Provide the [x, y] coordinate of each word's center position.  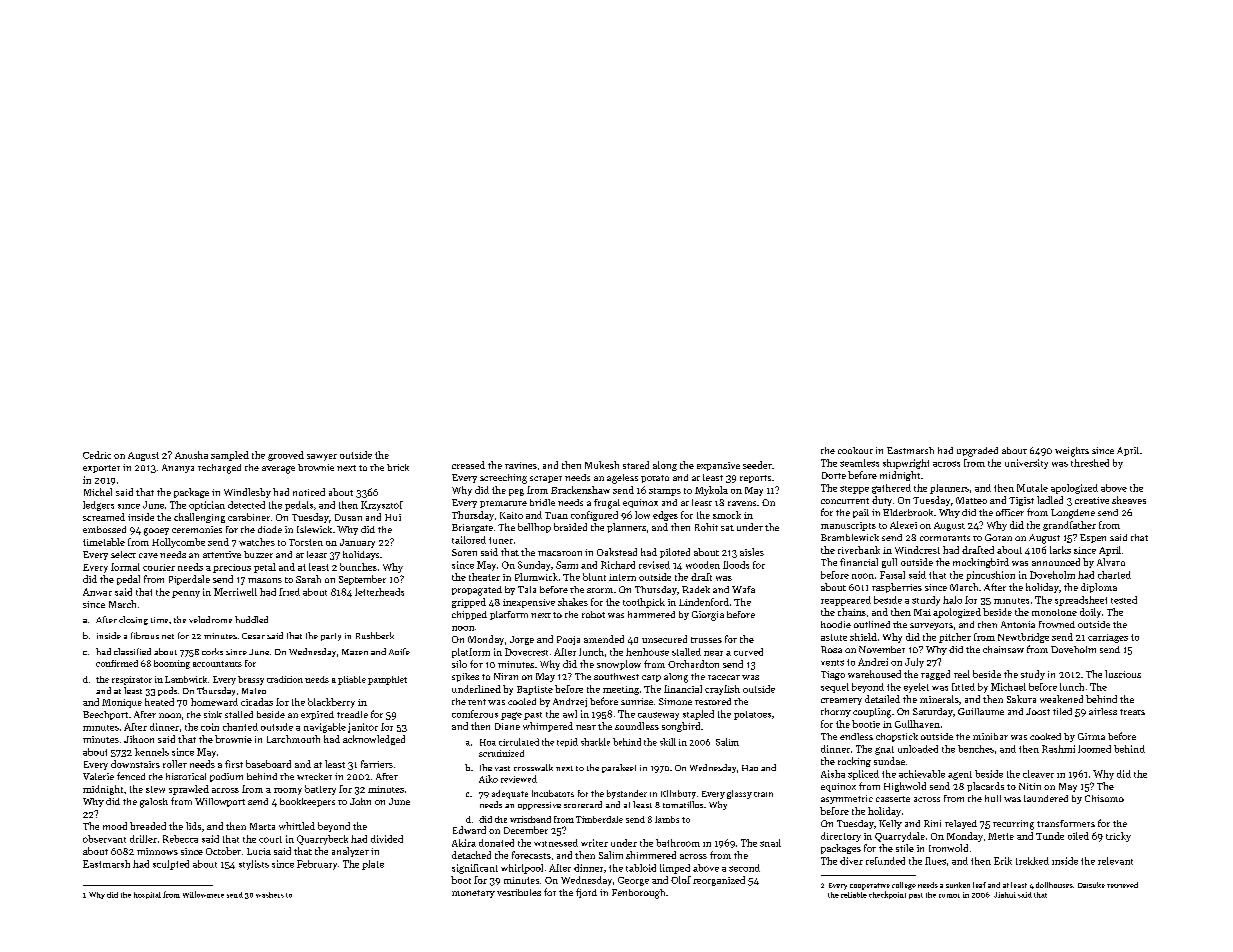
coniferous [475, 714]
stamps [665, 492]
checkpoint [887, 895]
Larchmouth [293, 739]
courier [159, 567]
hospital [147, 895]
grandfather [1069, 526]
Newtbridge [1023, 638]
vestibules [519, 892]
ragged [935, 675]
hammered [651, 614]
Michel [98, 492]
